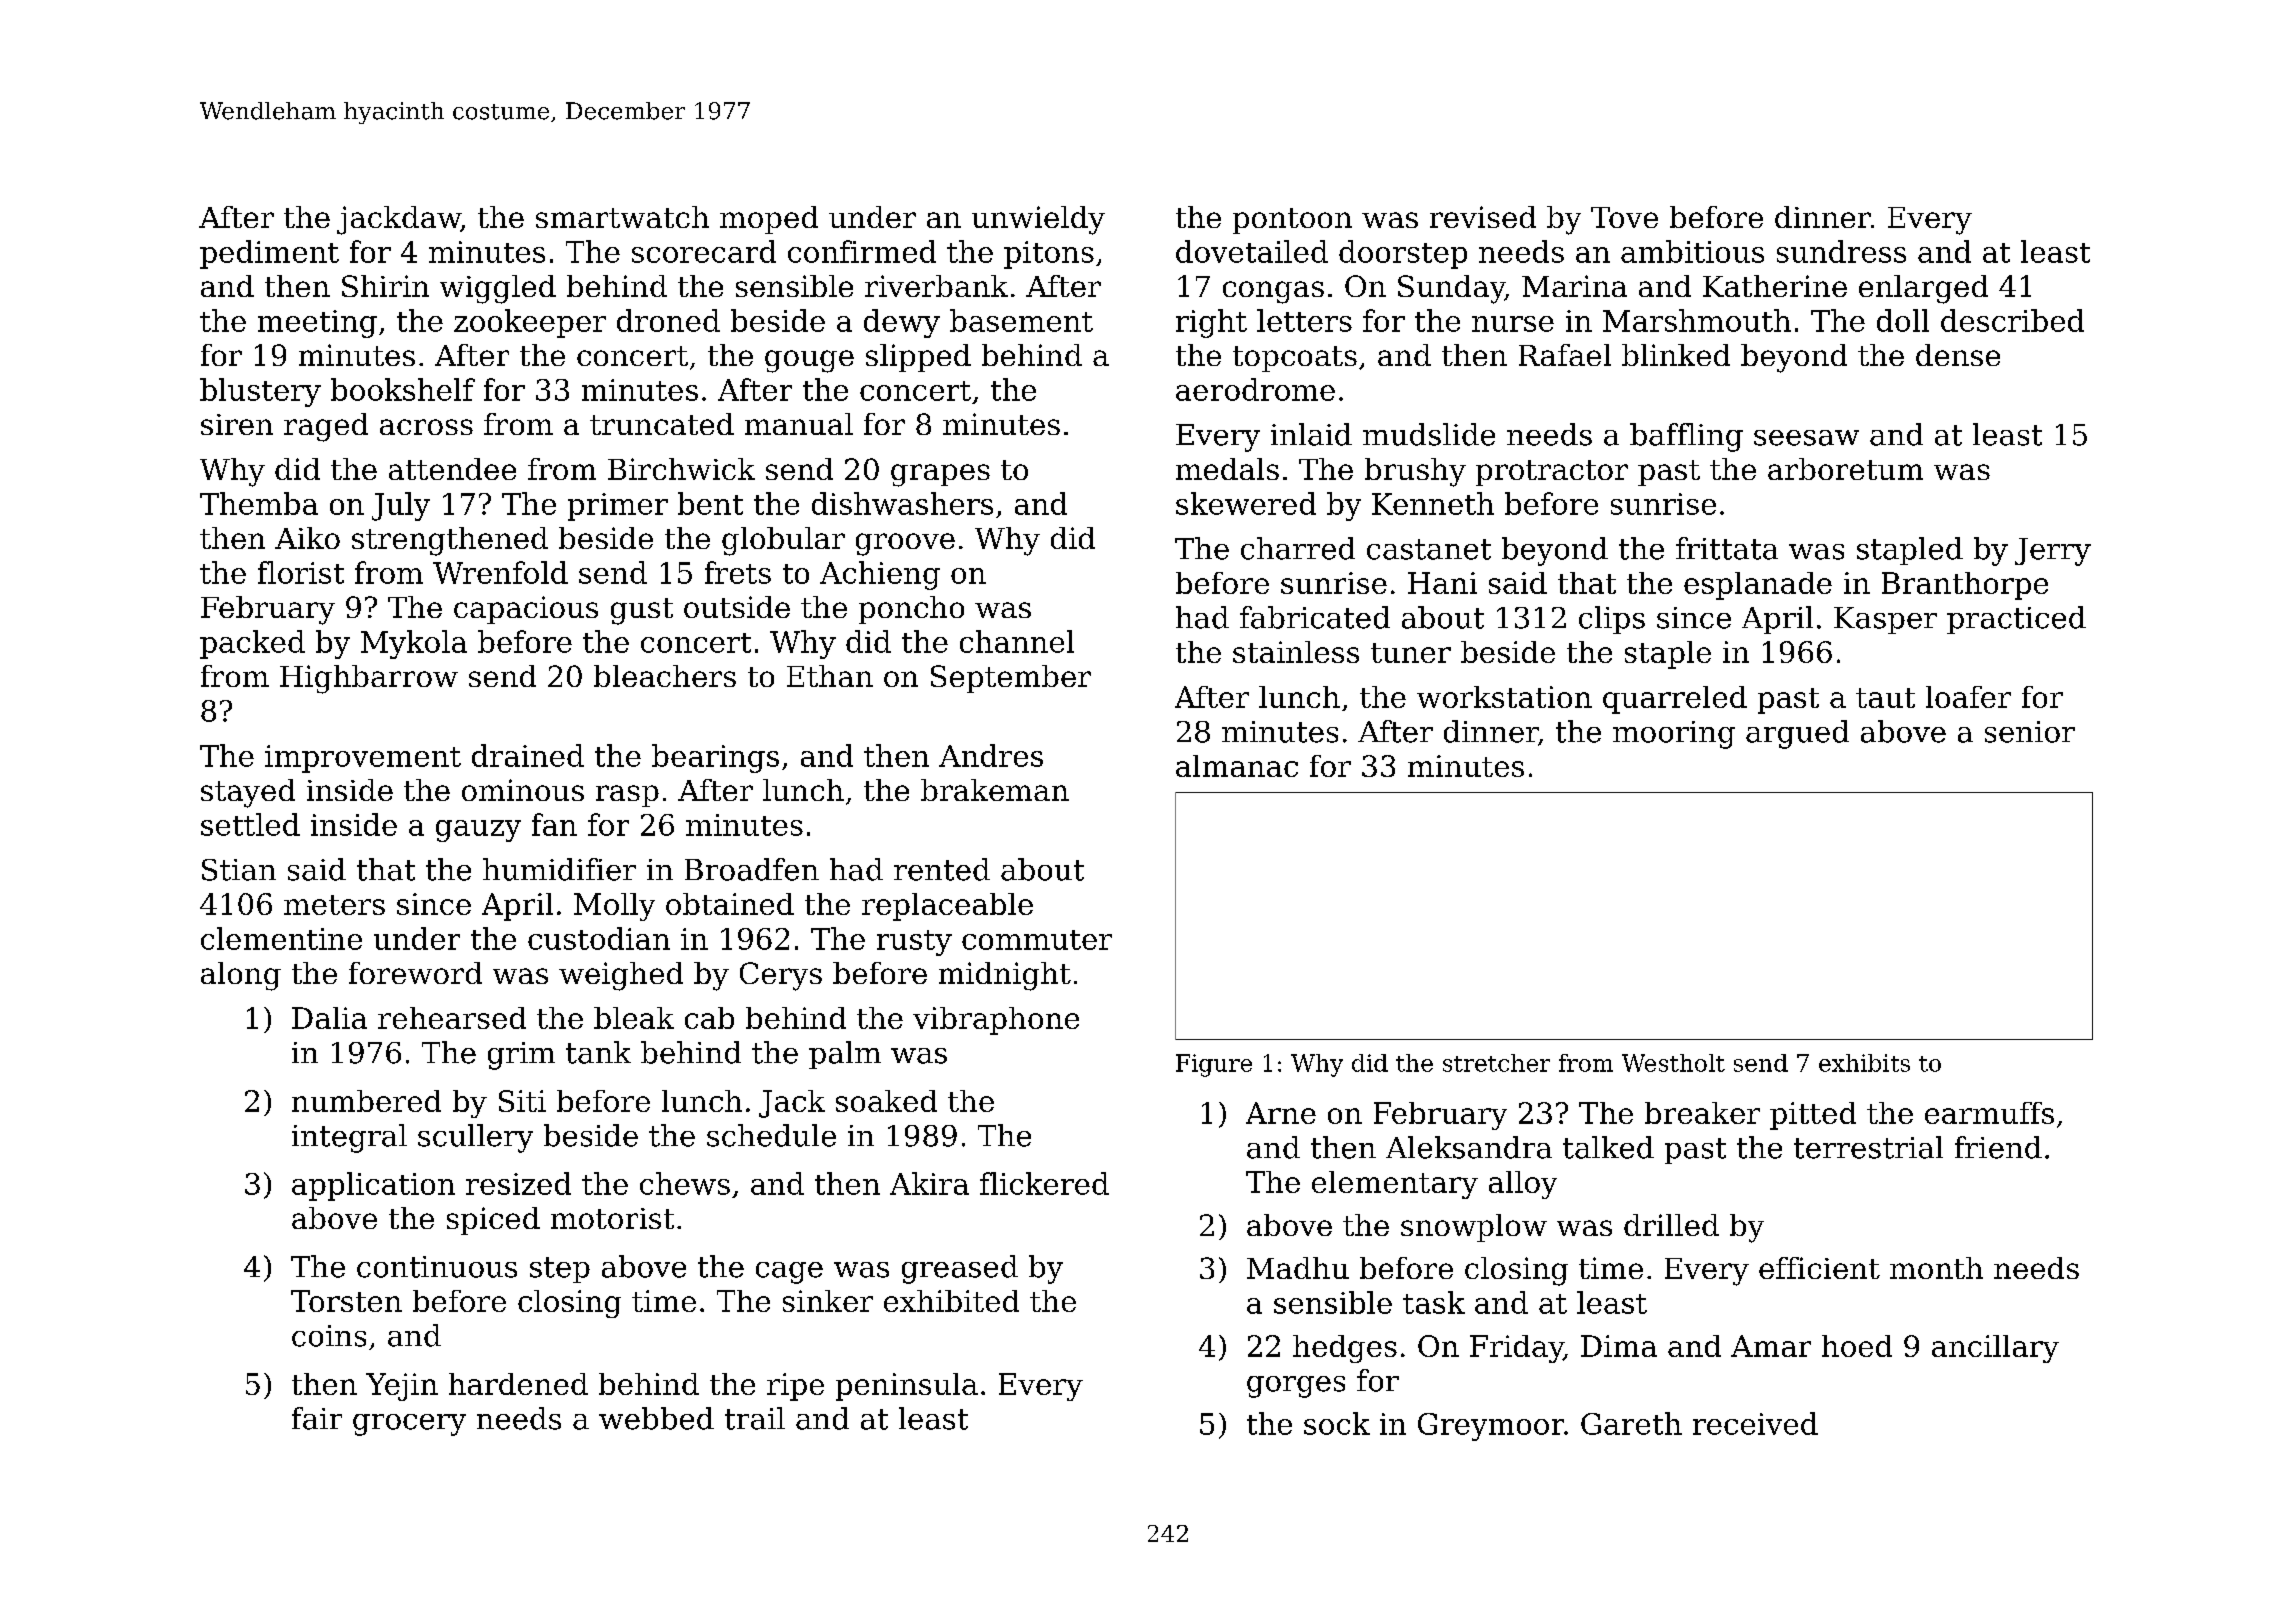 The image size is (2292, 1620). What do you see at coordinates (907, 1387) in the page?
I see `peninsula` at bounding box center [907, 1387].
